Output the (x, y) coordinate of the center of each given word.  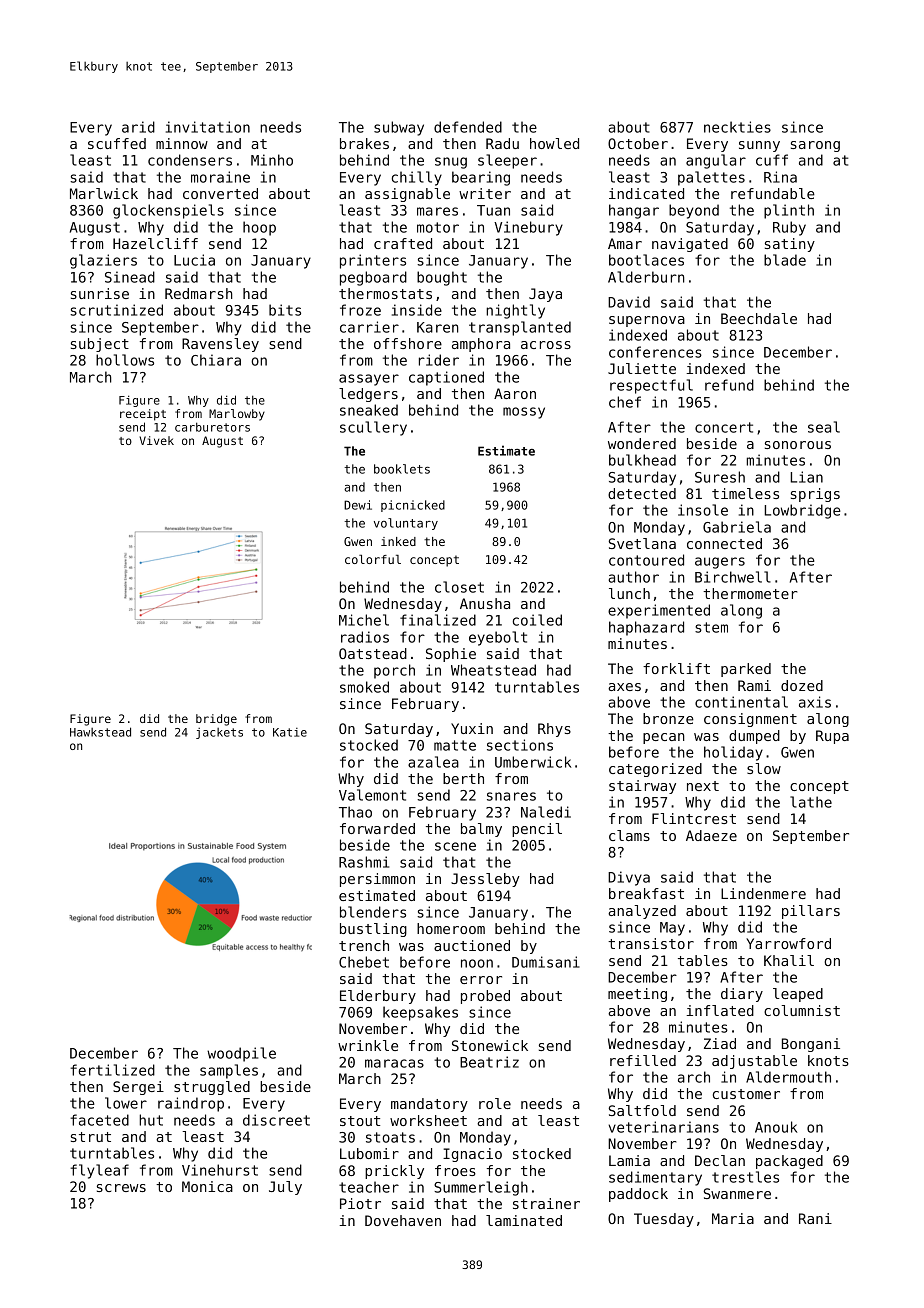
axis (815, 702)
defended (468, 127)
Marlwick (104, 193)
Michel (364, 620)
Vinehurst (220, 1170)
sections (520, 745)
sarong (815, 146)
